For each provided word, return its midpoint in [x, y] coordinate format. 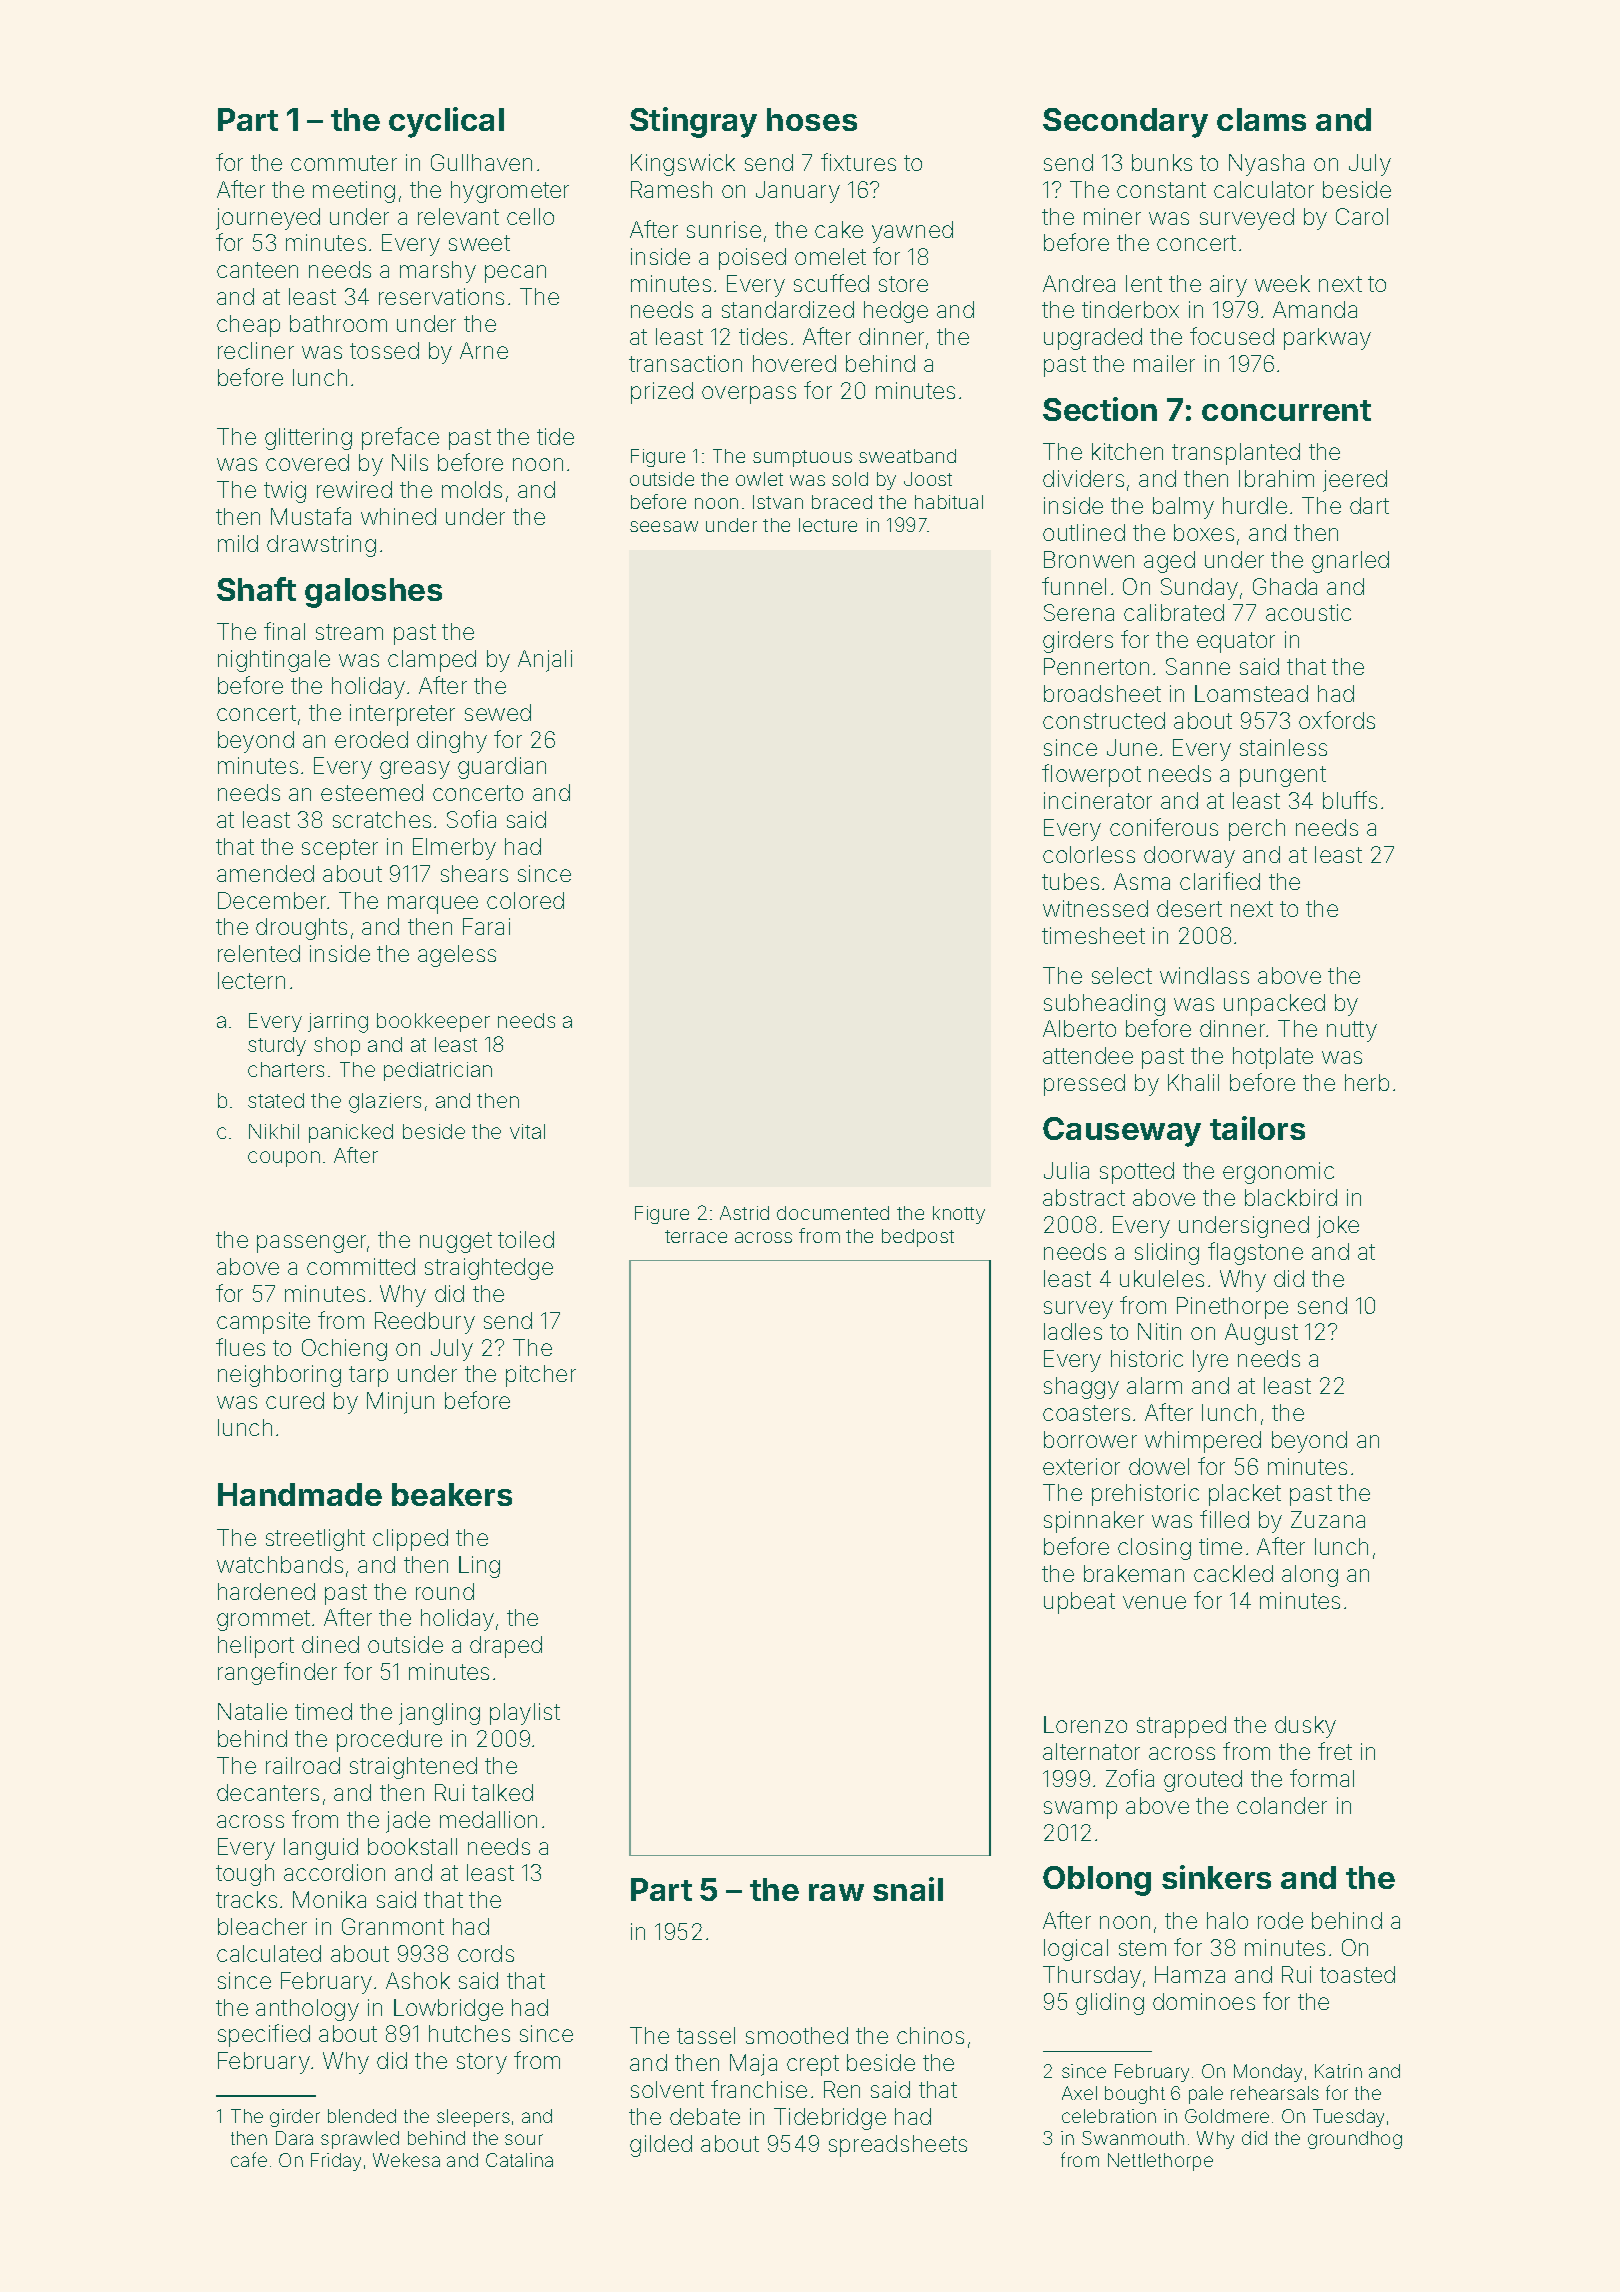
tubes [1070, 881]
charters [286, 1069]
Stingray [693, 122]
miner [1112, 216]
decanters [268, 1792]
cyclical [446, 122]
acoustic [1308, 612]
